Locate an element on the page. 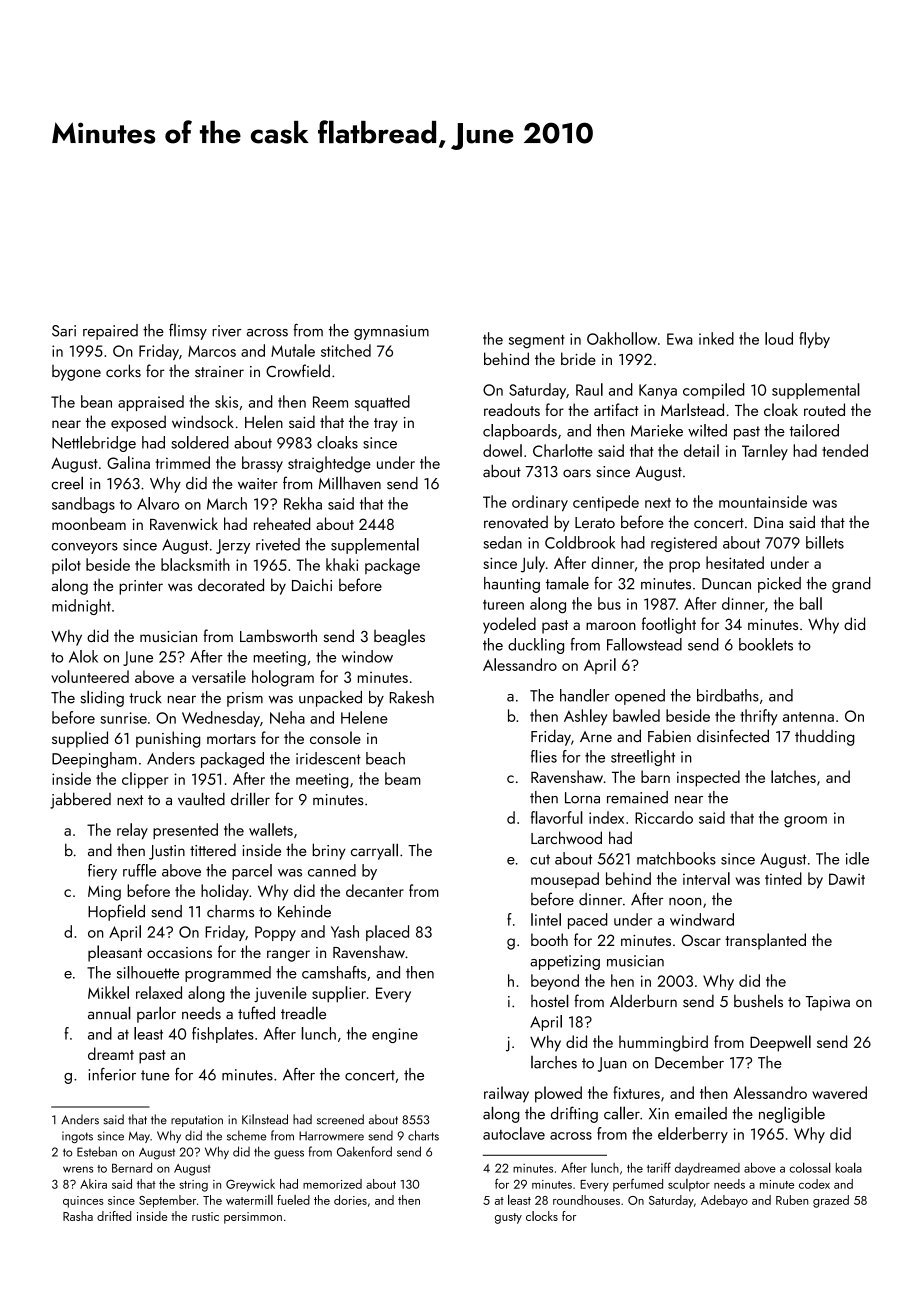  tinted is located at coordinates (783, 878).
